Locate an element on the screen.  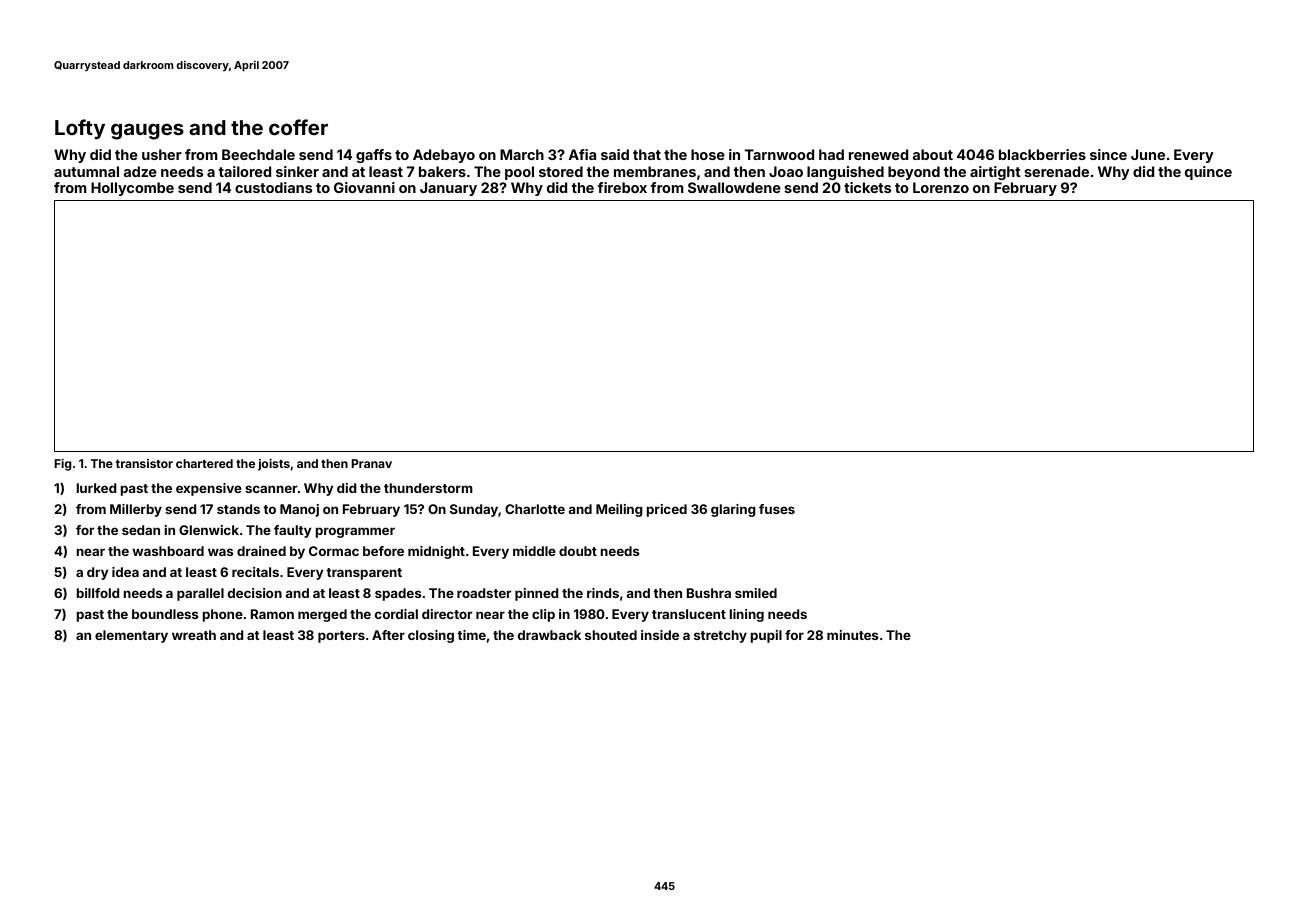
glaring is located at coordinates (733, 510).
